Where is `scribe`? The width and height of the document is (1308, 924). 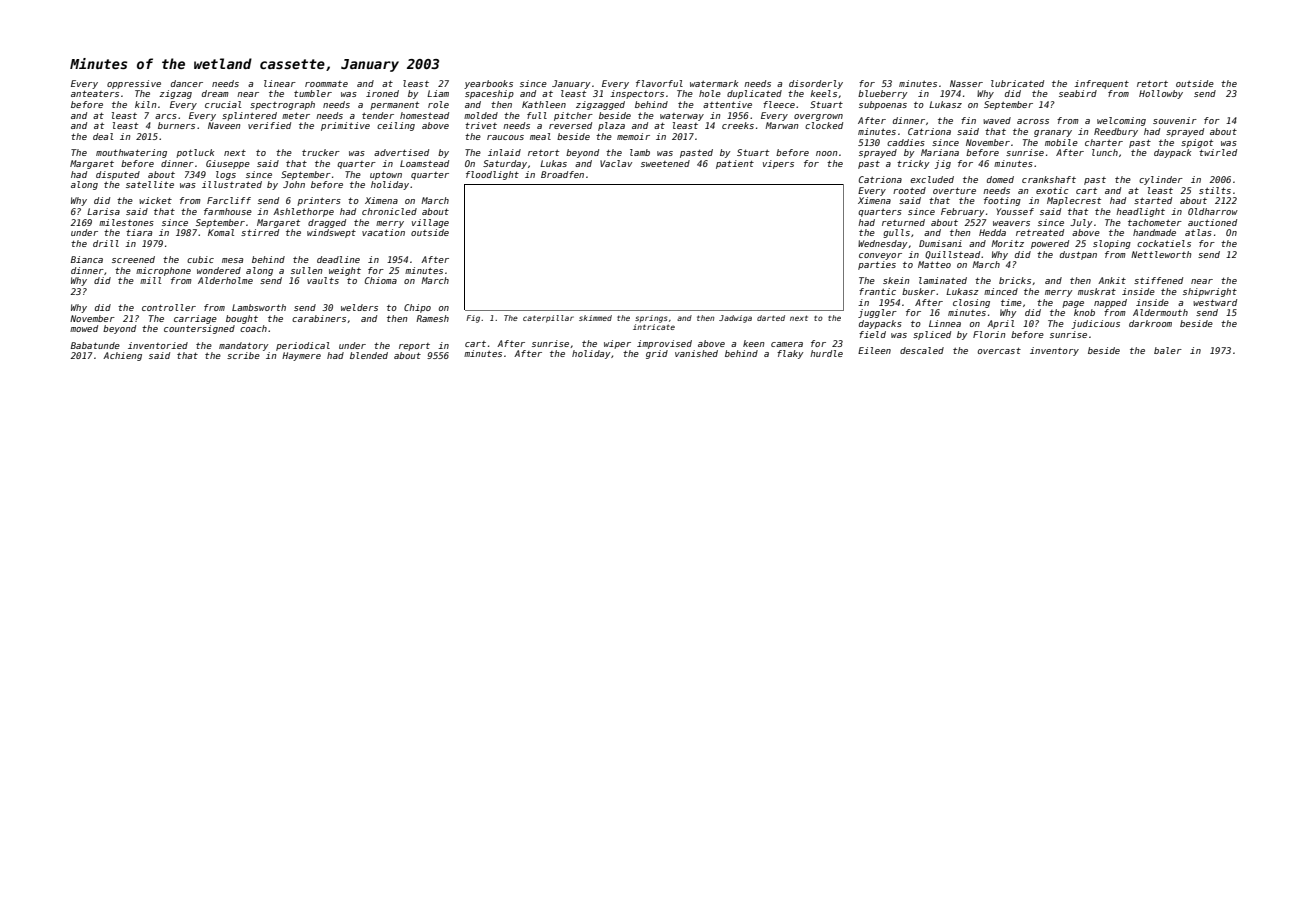
scribe is located at coordinates (243, 355).
